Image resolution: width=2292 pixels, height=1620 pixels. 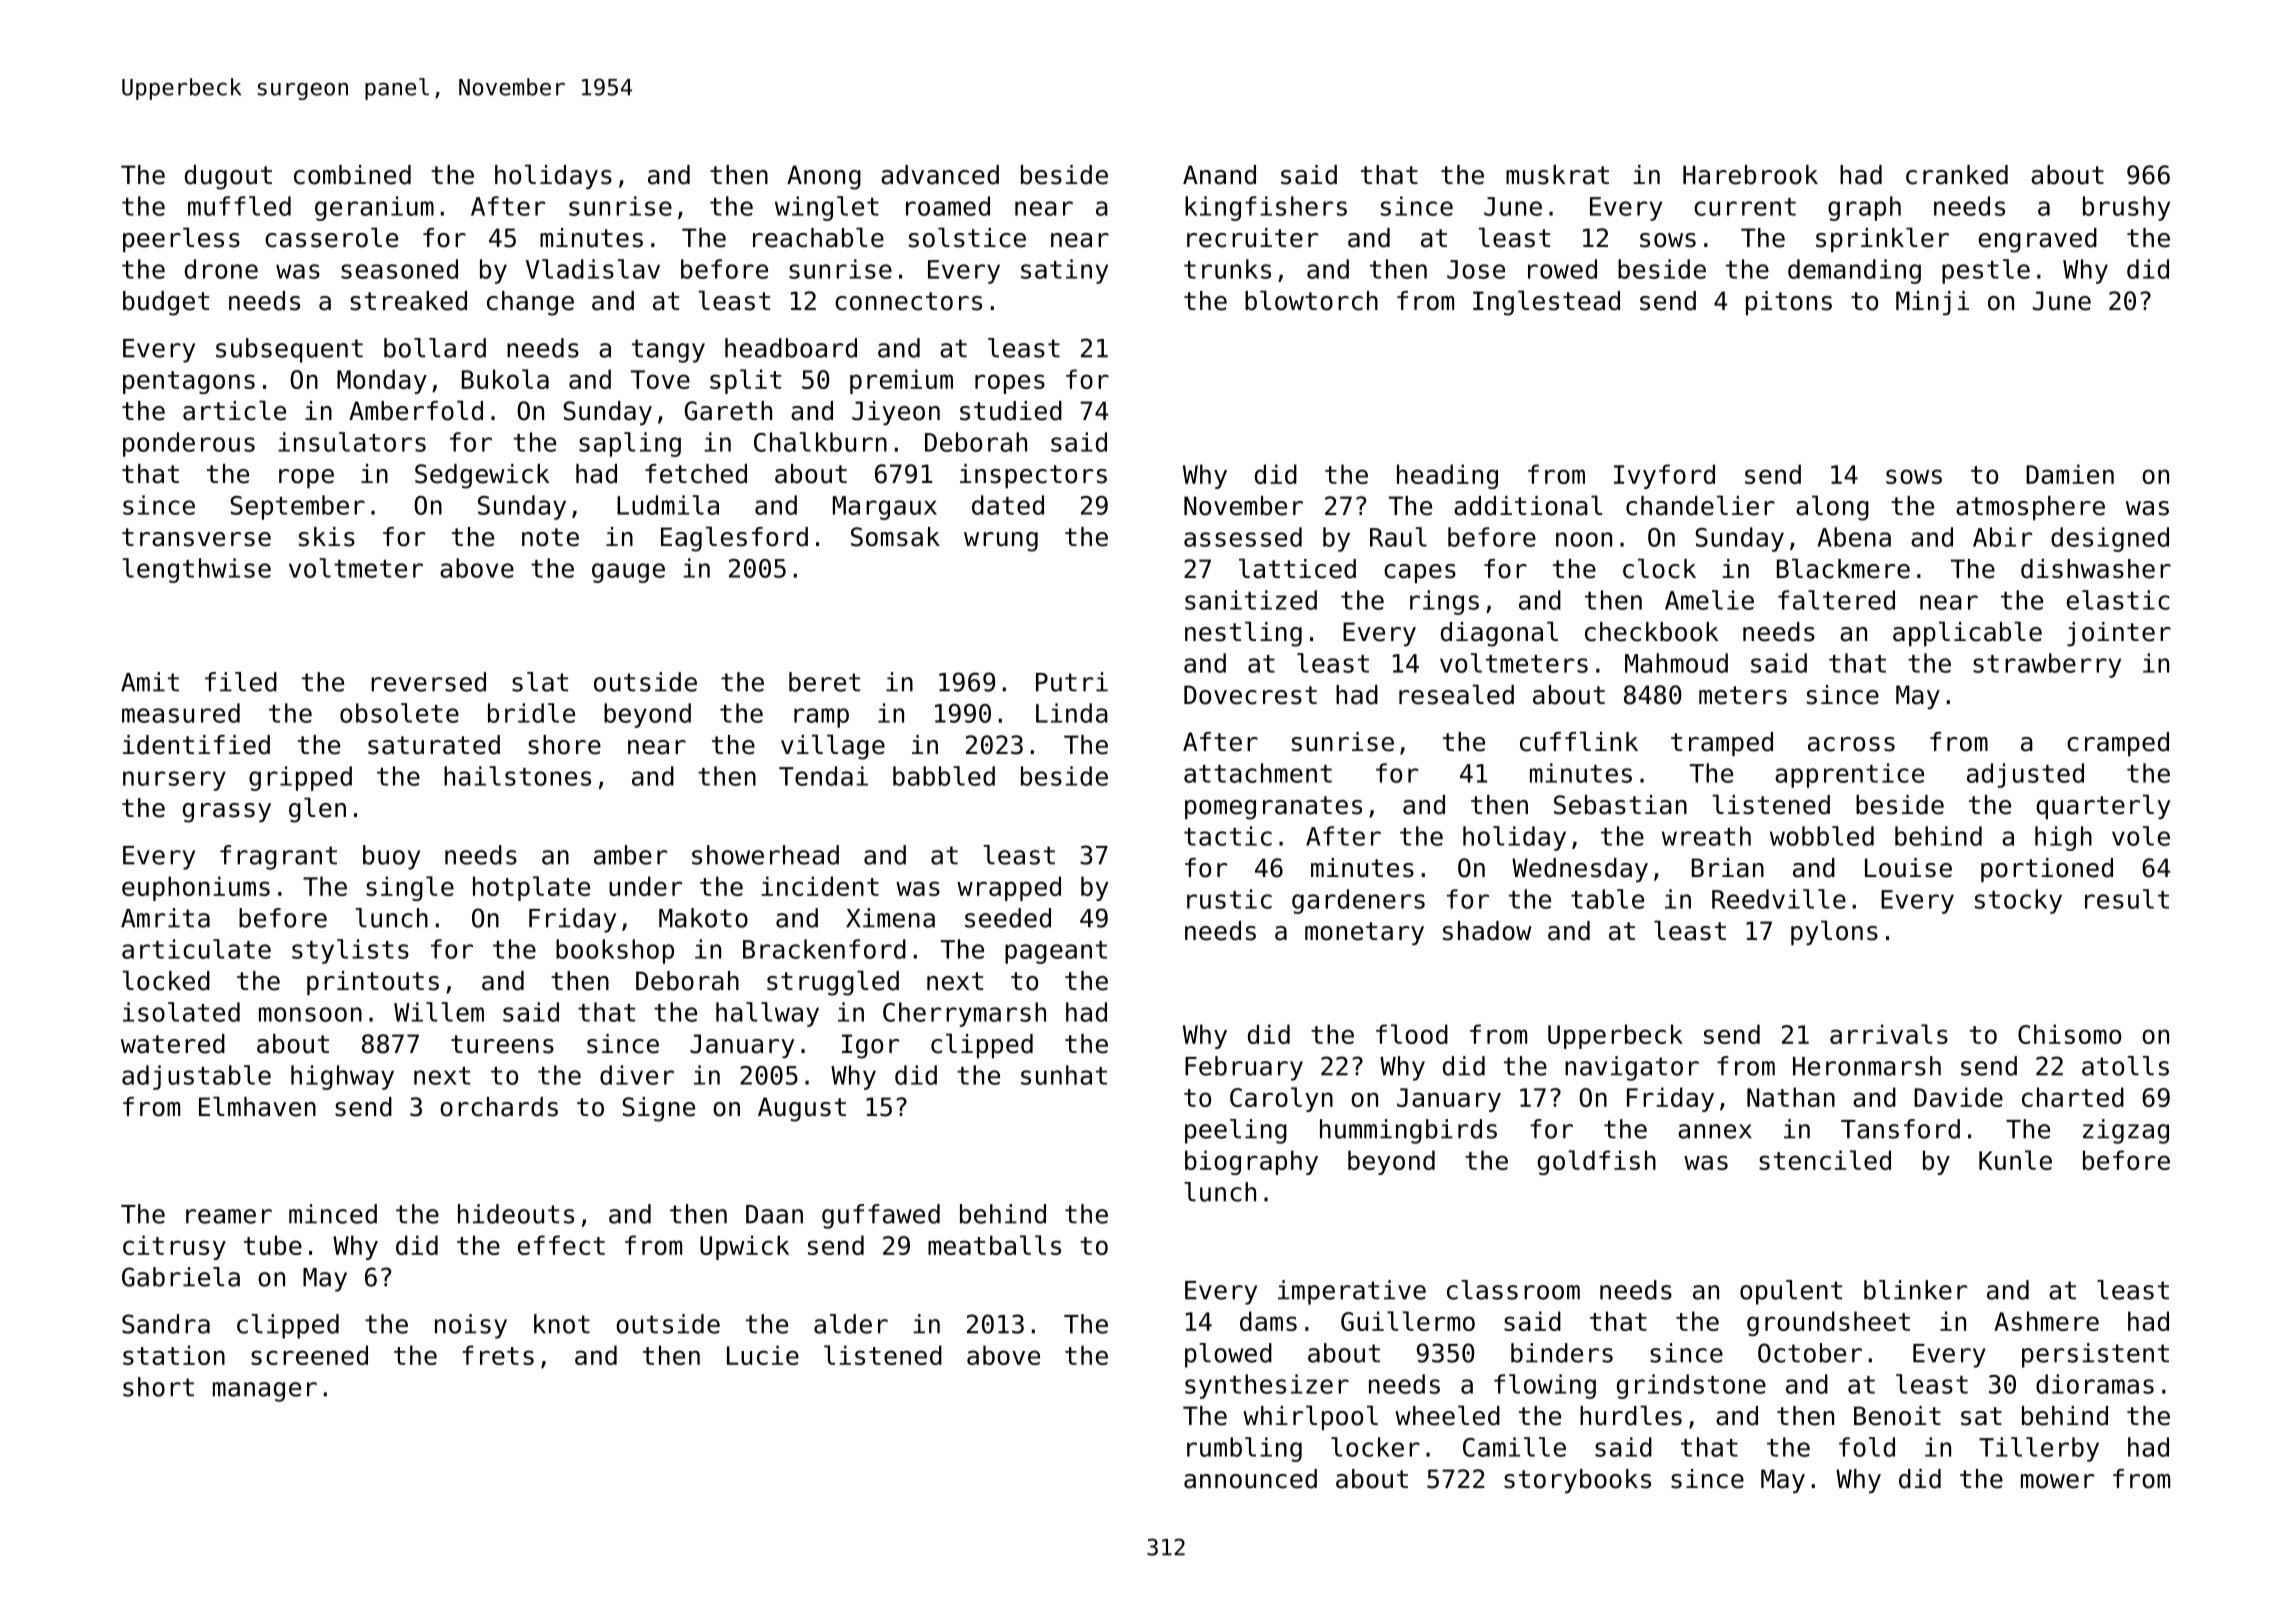 I want to click on article, so click(x=234, y=410).
